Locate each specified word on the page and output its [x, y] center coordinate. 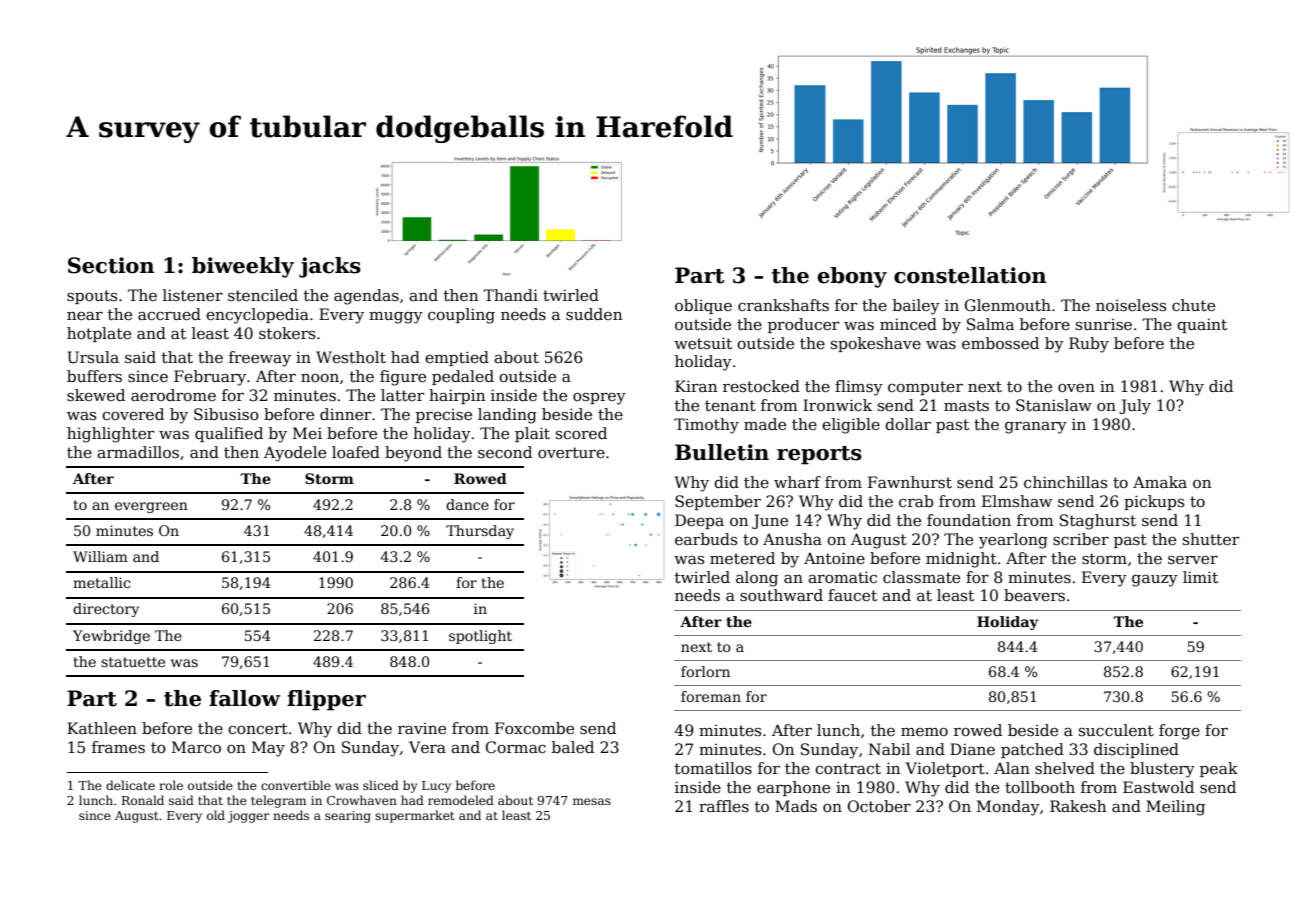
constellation [970, 275]
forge [1179, 732]
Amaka [1160, 482]
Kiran [696, 386]
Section [111, 265]
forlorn [705, 671]
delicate [130, 785]
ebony [852, 277]
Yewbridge [111, 637]
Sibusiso [226, 414]
